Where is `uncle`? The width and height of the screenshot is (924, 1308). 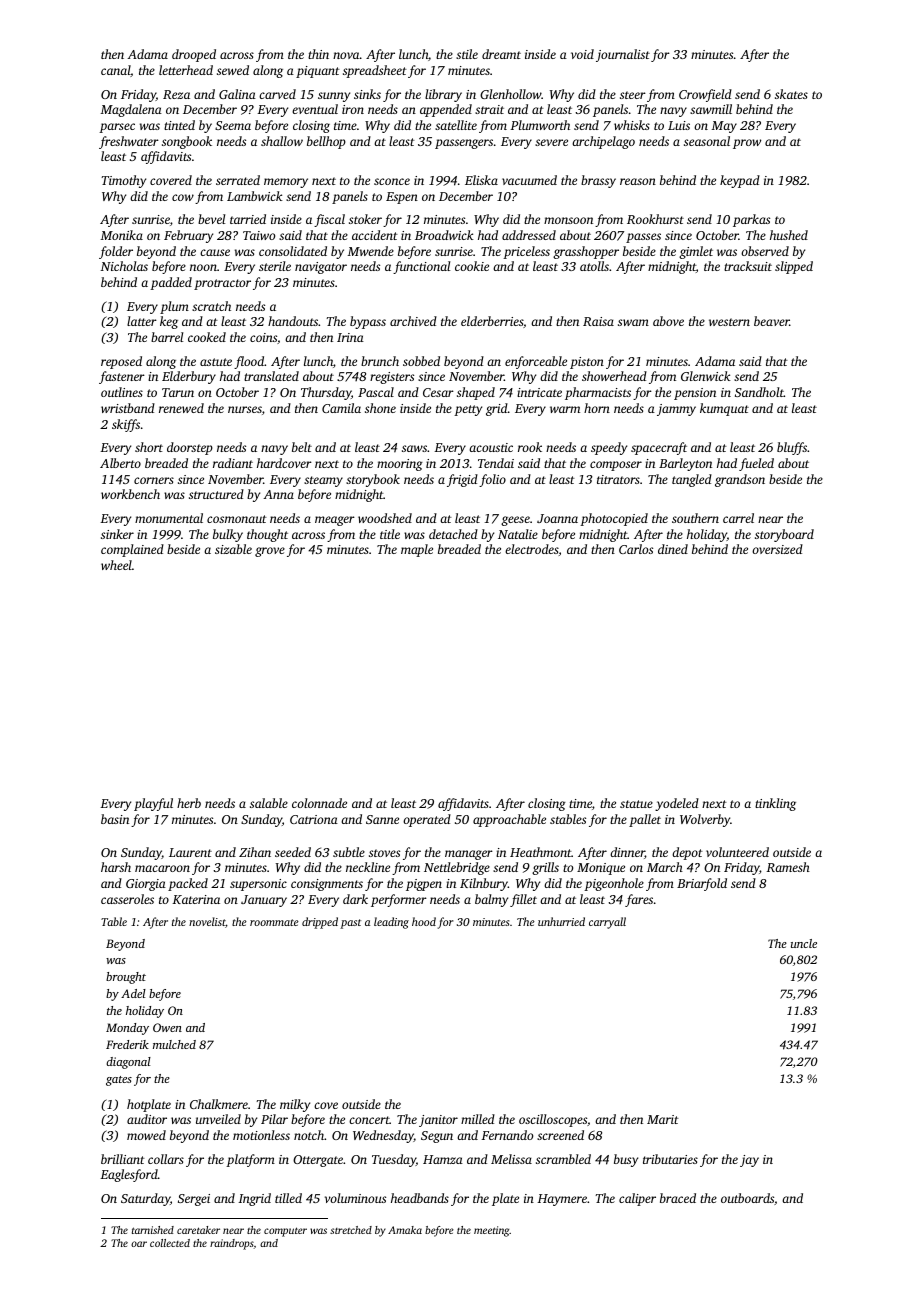 uncle is located at coordinates (804, 943).
